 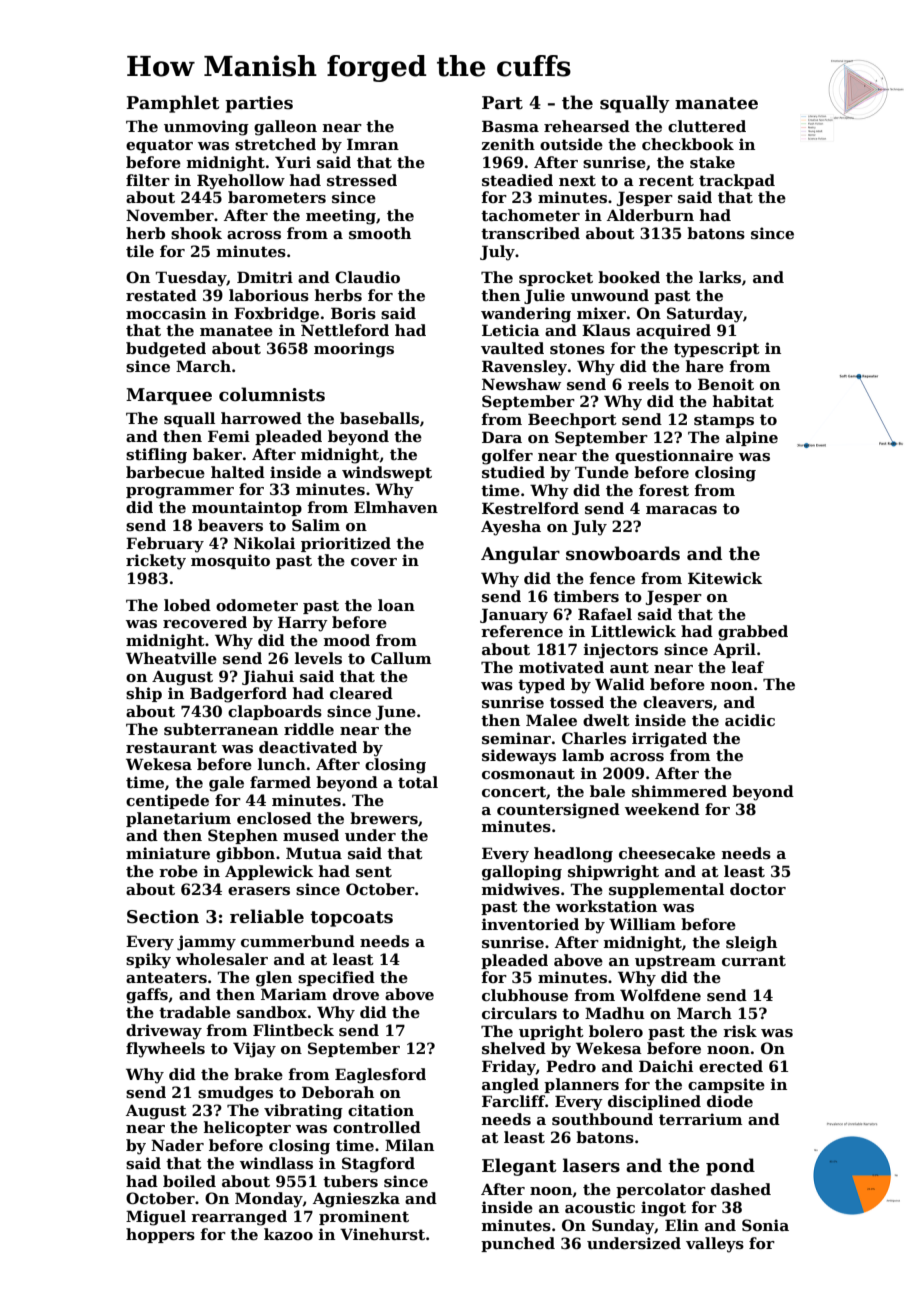 What do you see at coordinates (160, 1235) in the document?
I see `hoppers` at bounding box center [160, 1235].
